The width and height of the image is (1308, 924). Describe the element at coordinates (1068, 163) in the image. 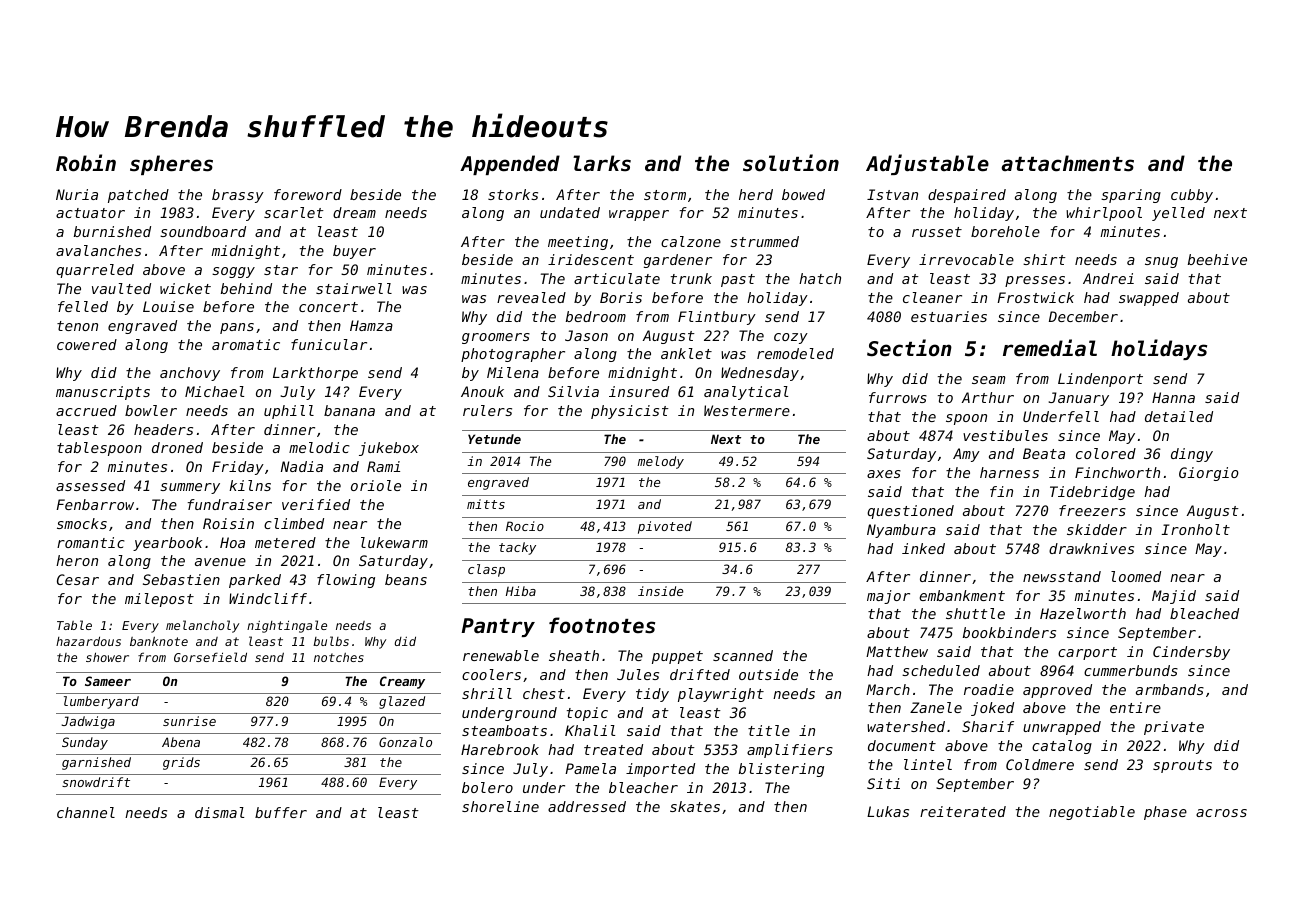

I see `attachments` at that location.
